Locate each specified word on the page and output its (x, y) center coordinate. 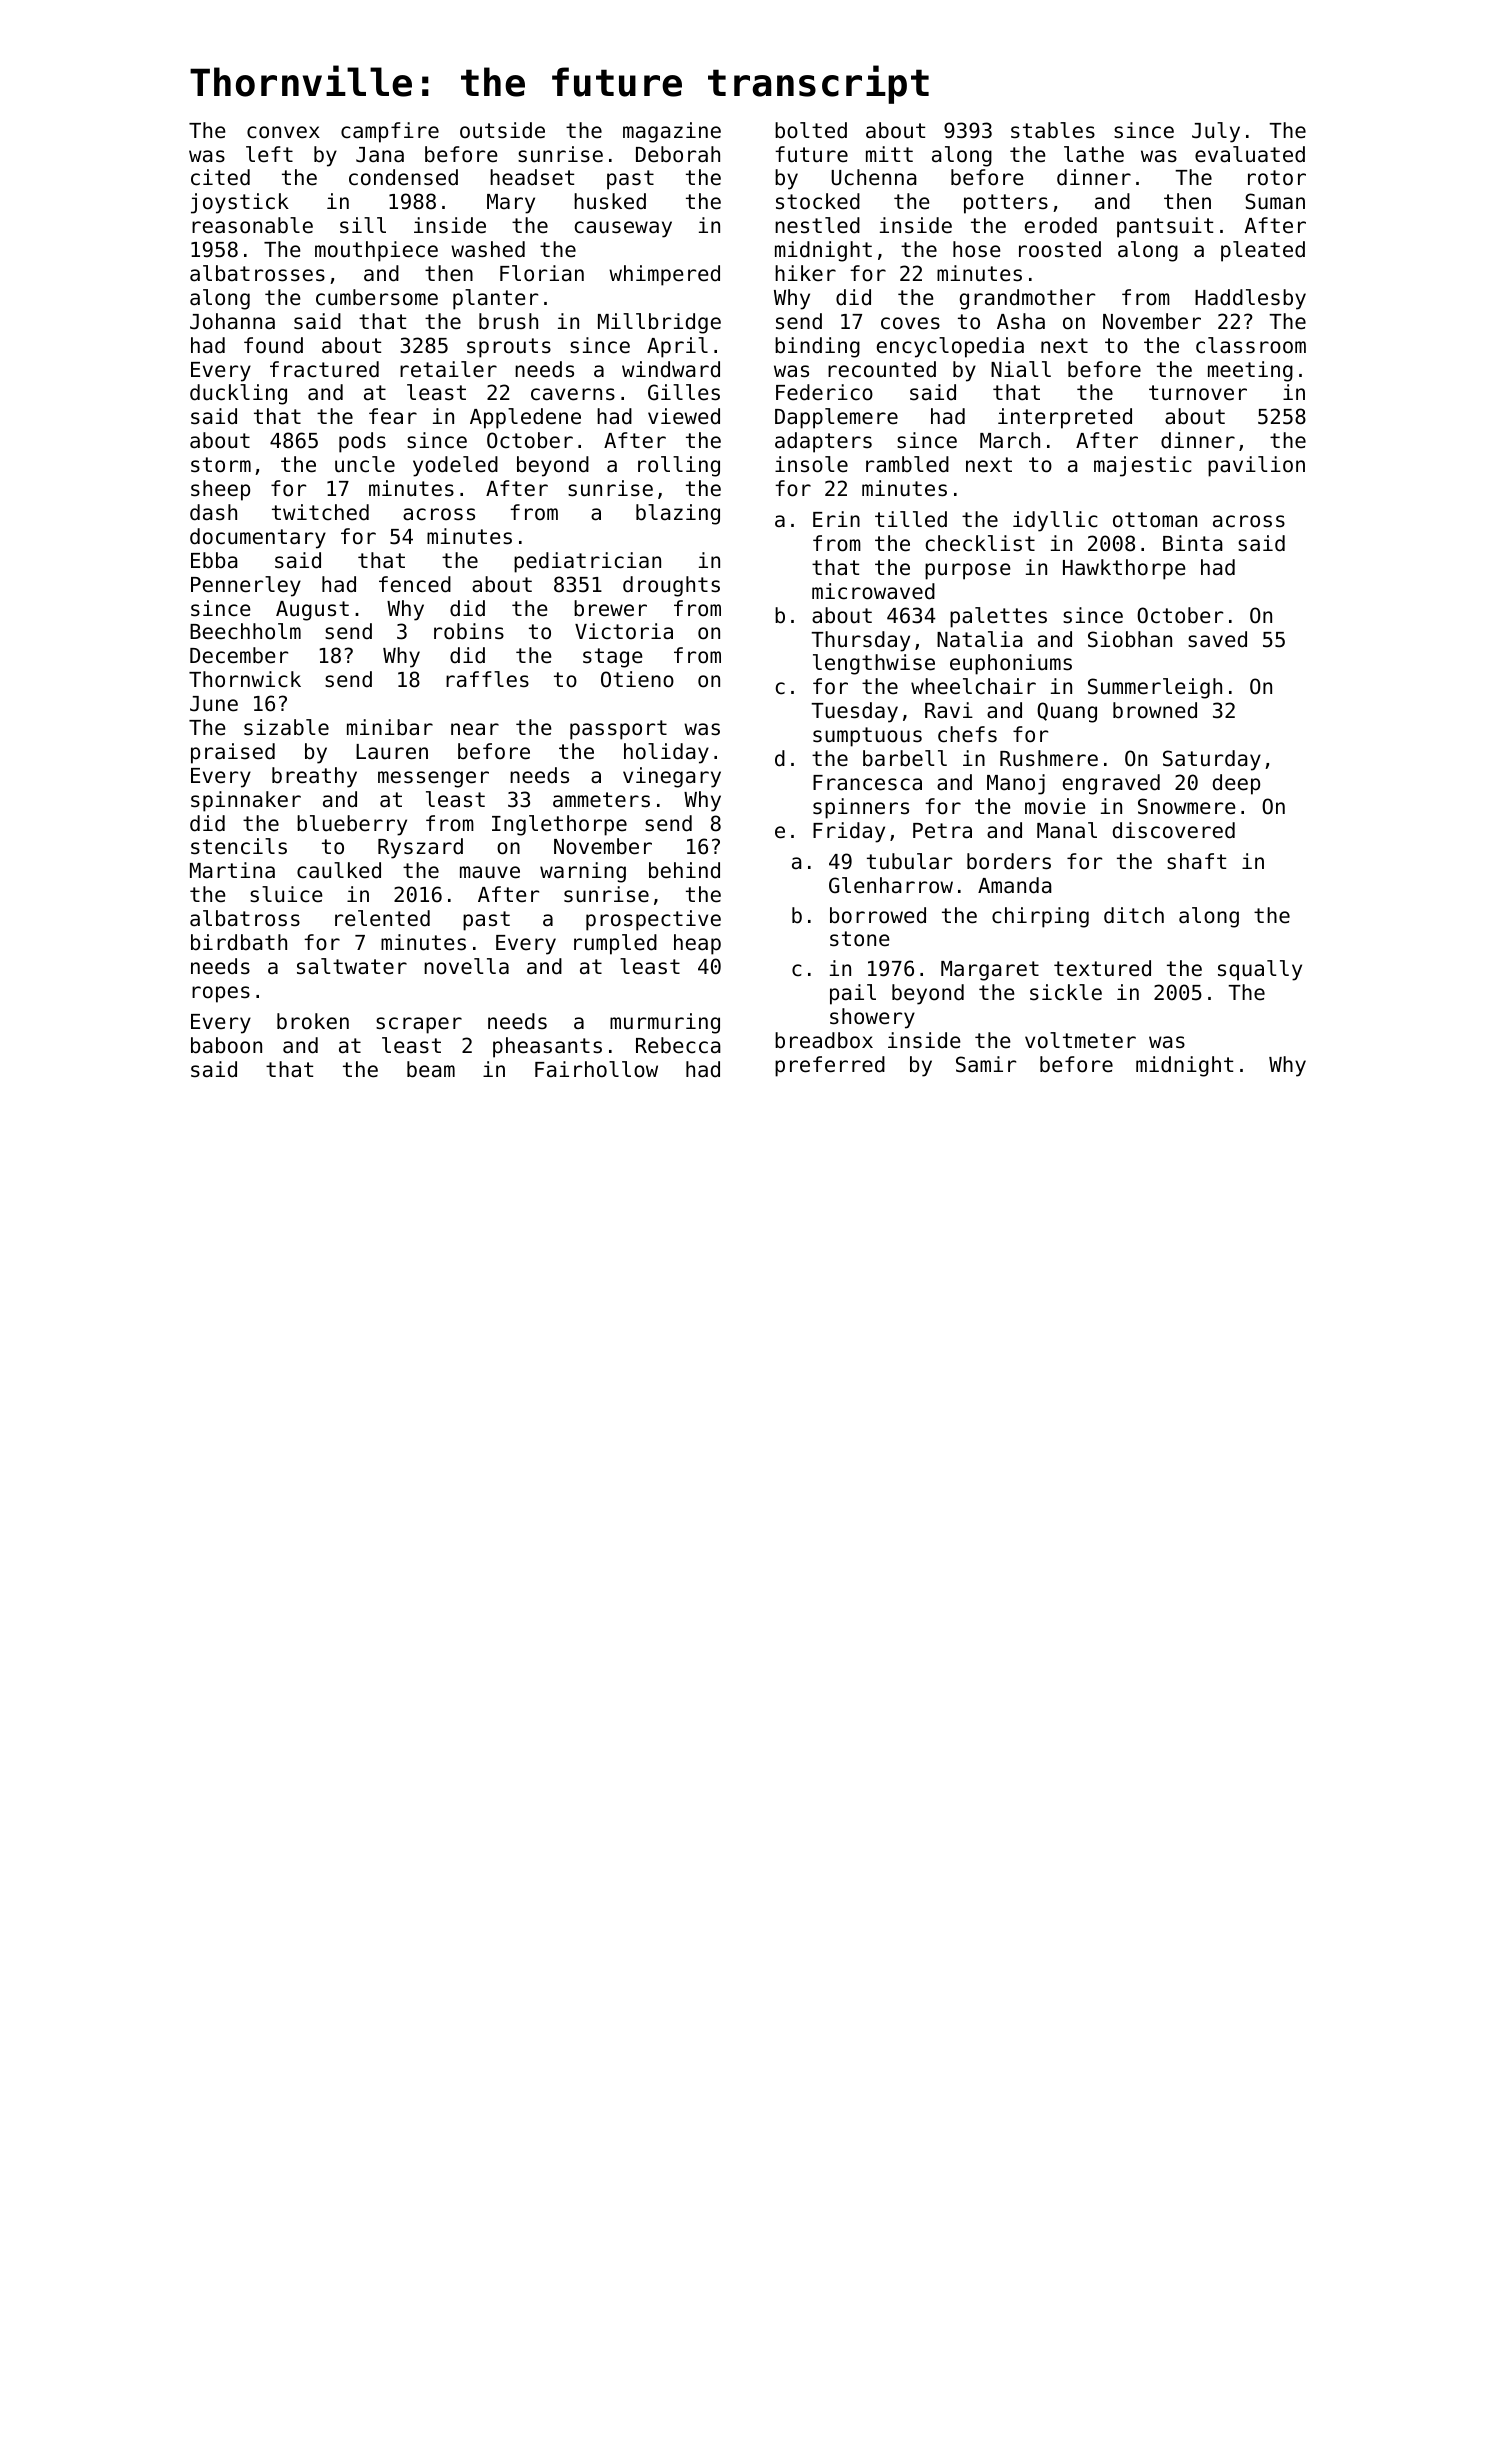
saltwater (352, 966)
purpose (968, 571)
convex (283, 132)
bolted (811, 130)
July (1216, 132)
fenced (415, 584)
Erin (836, 519)
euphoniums (1011, 664)
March (1010, 440)
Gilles (684, 392)
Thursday (860, 641)
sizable (286, 727)
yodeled (455, 466)
